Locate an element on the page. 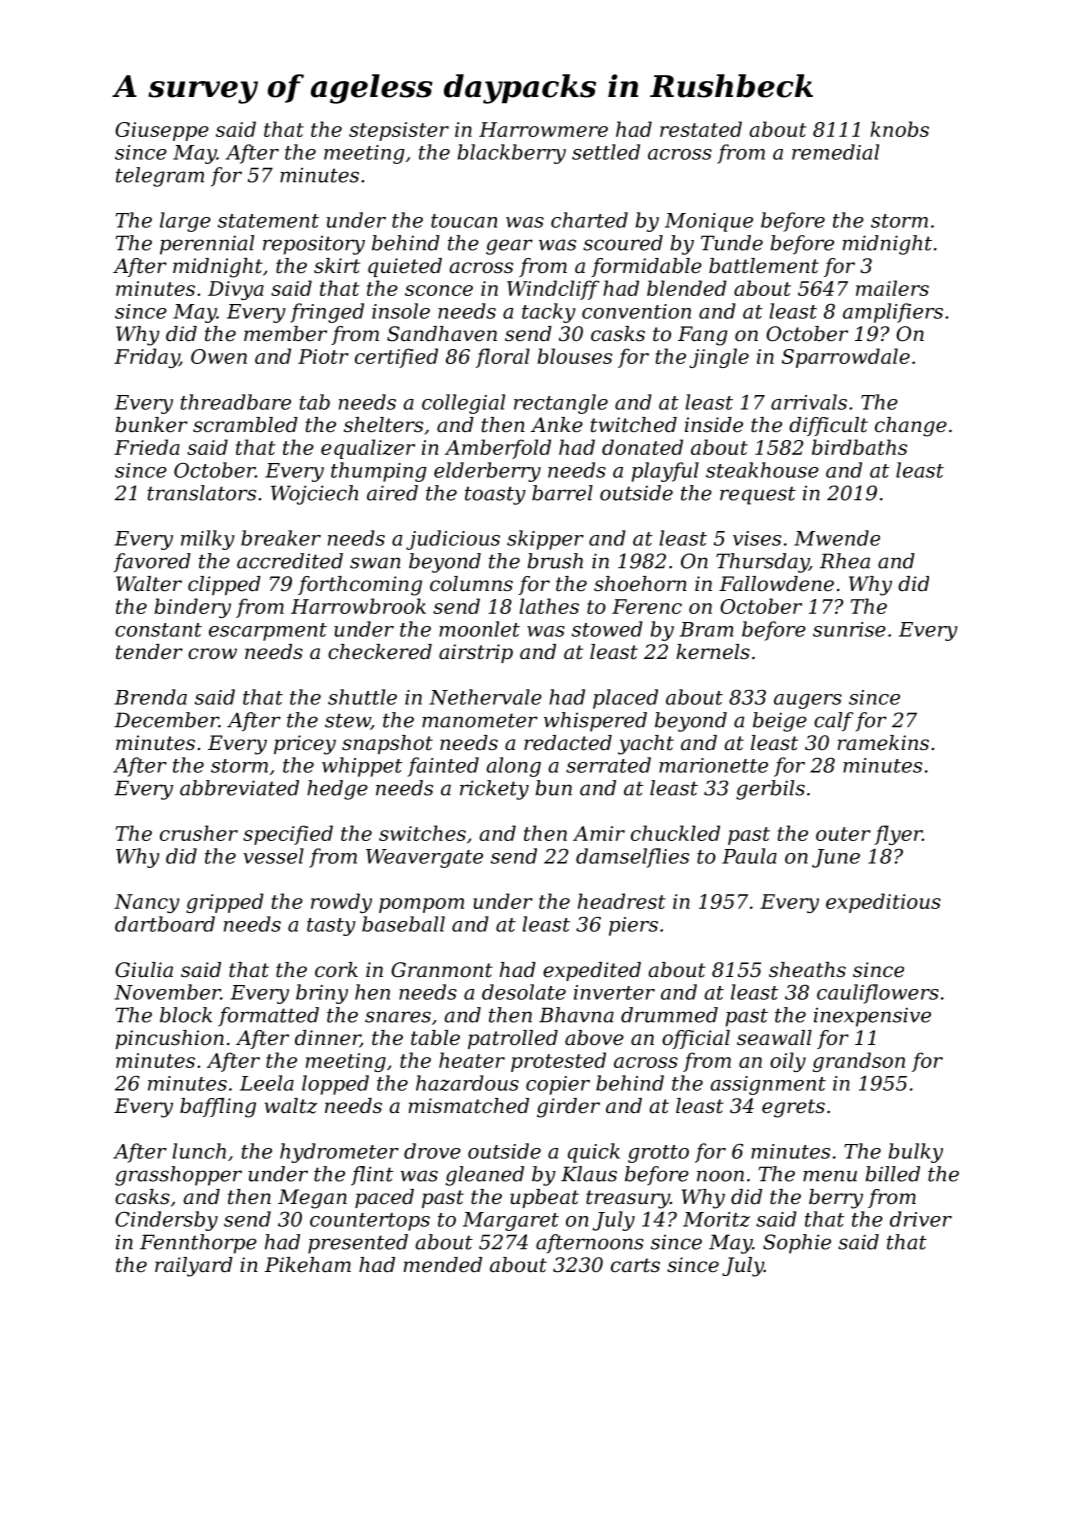 This document has width=1078, height=1524. knobs is located at coordinates (899, 129).
